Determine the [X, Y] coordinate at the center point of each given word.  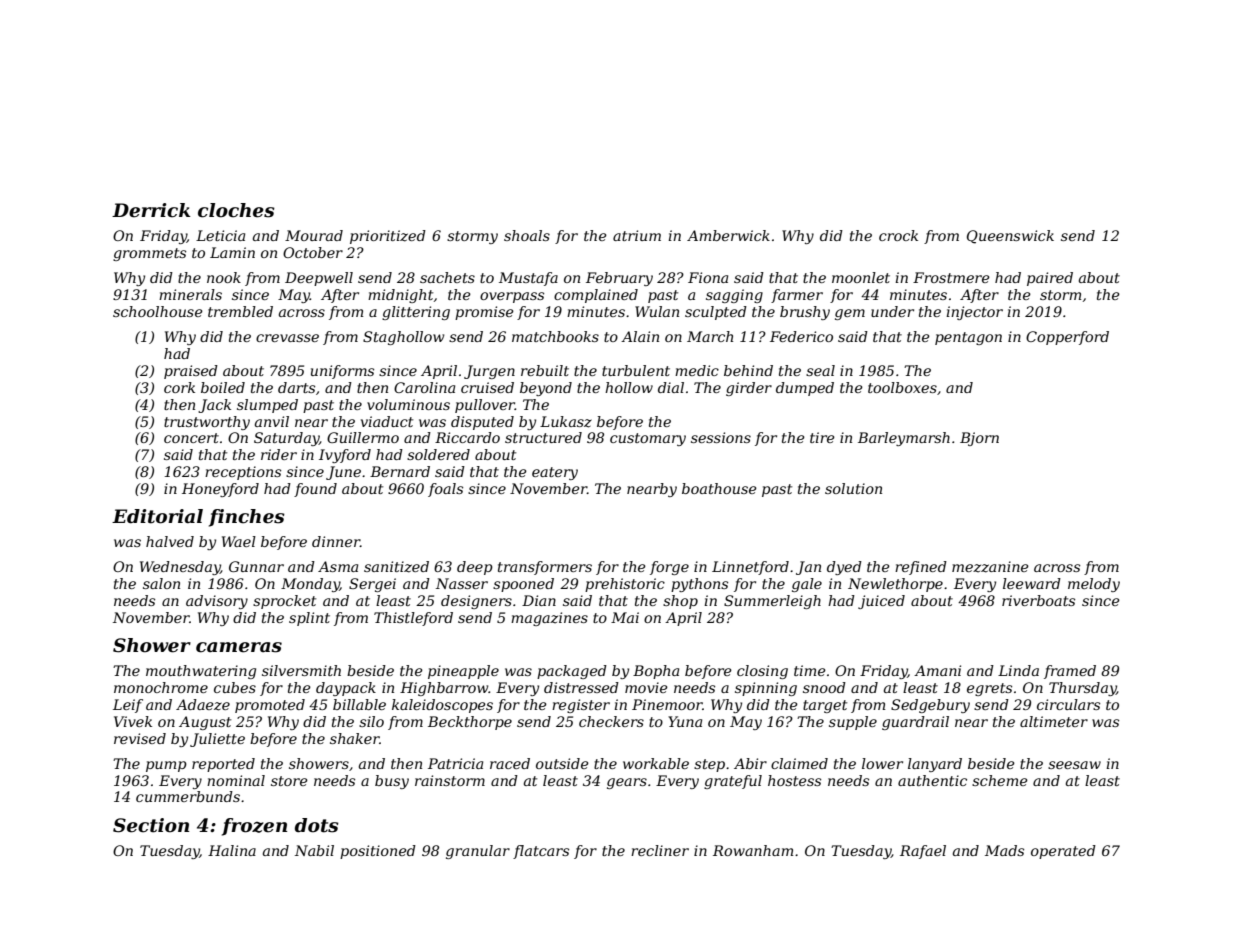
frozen [254, 827]
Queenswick [1010, 237]
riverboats [1038, 600]
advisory [217, 602]
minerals [190, 294]
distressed [581, 687]
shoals [527, 235]
